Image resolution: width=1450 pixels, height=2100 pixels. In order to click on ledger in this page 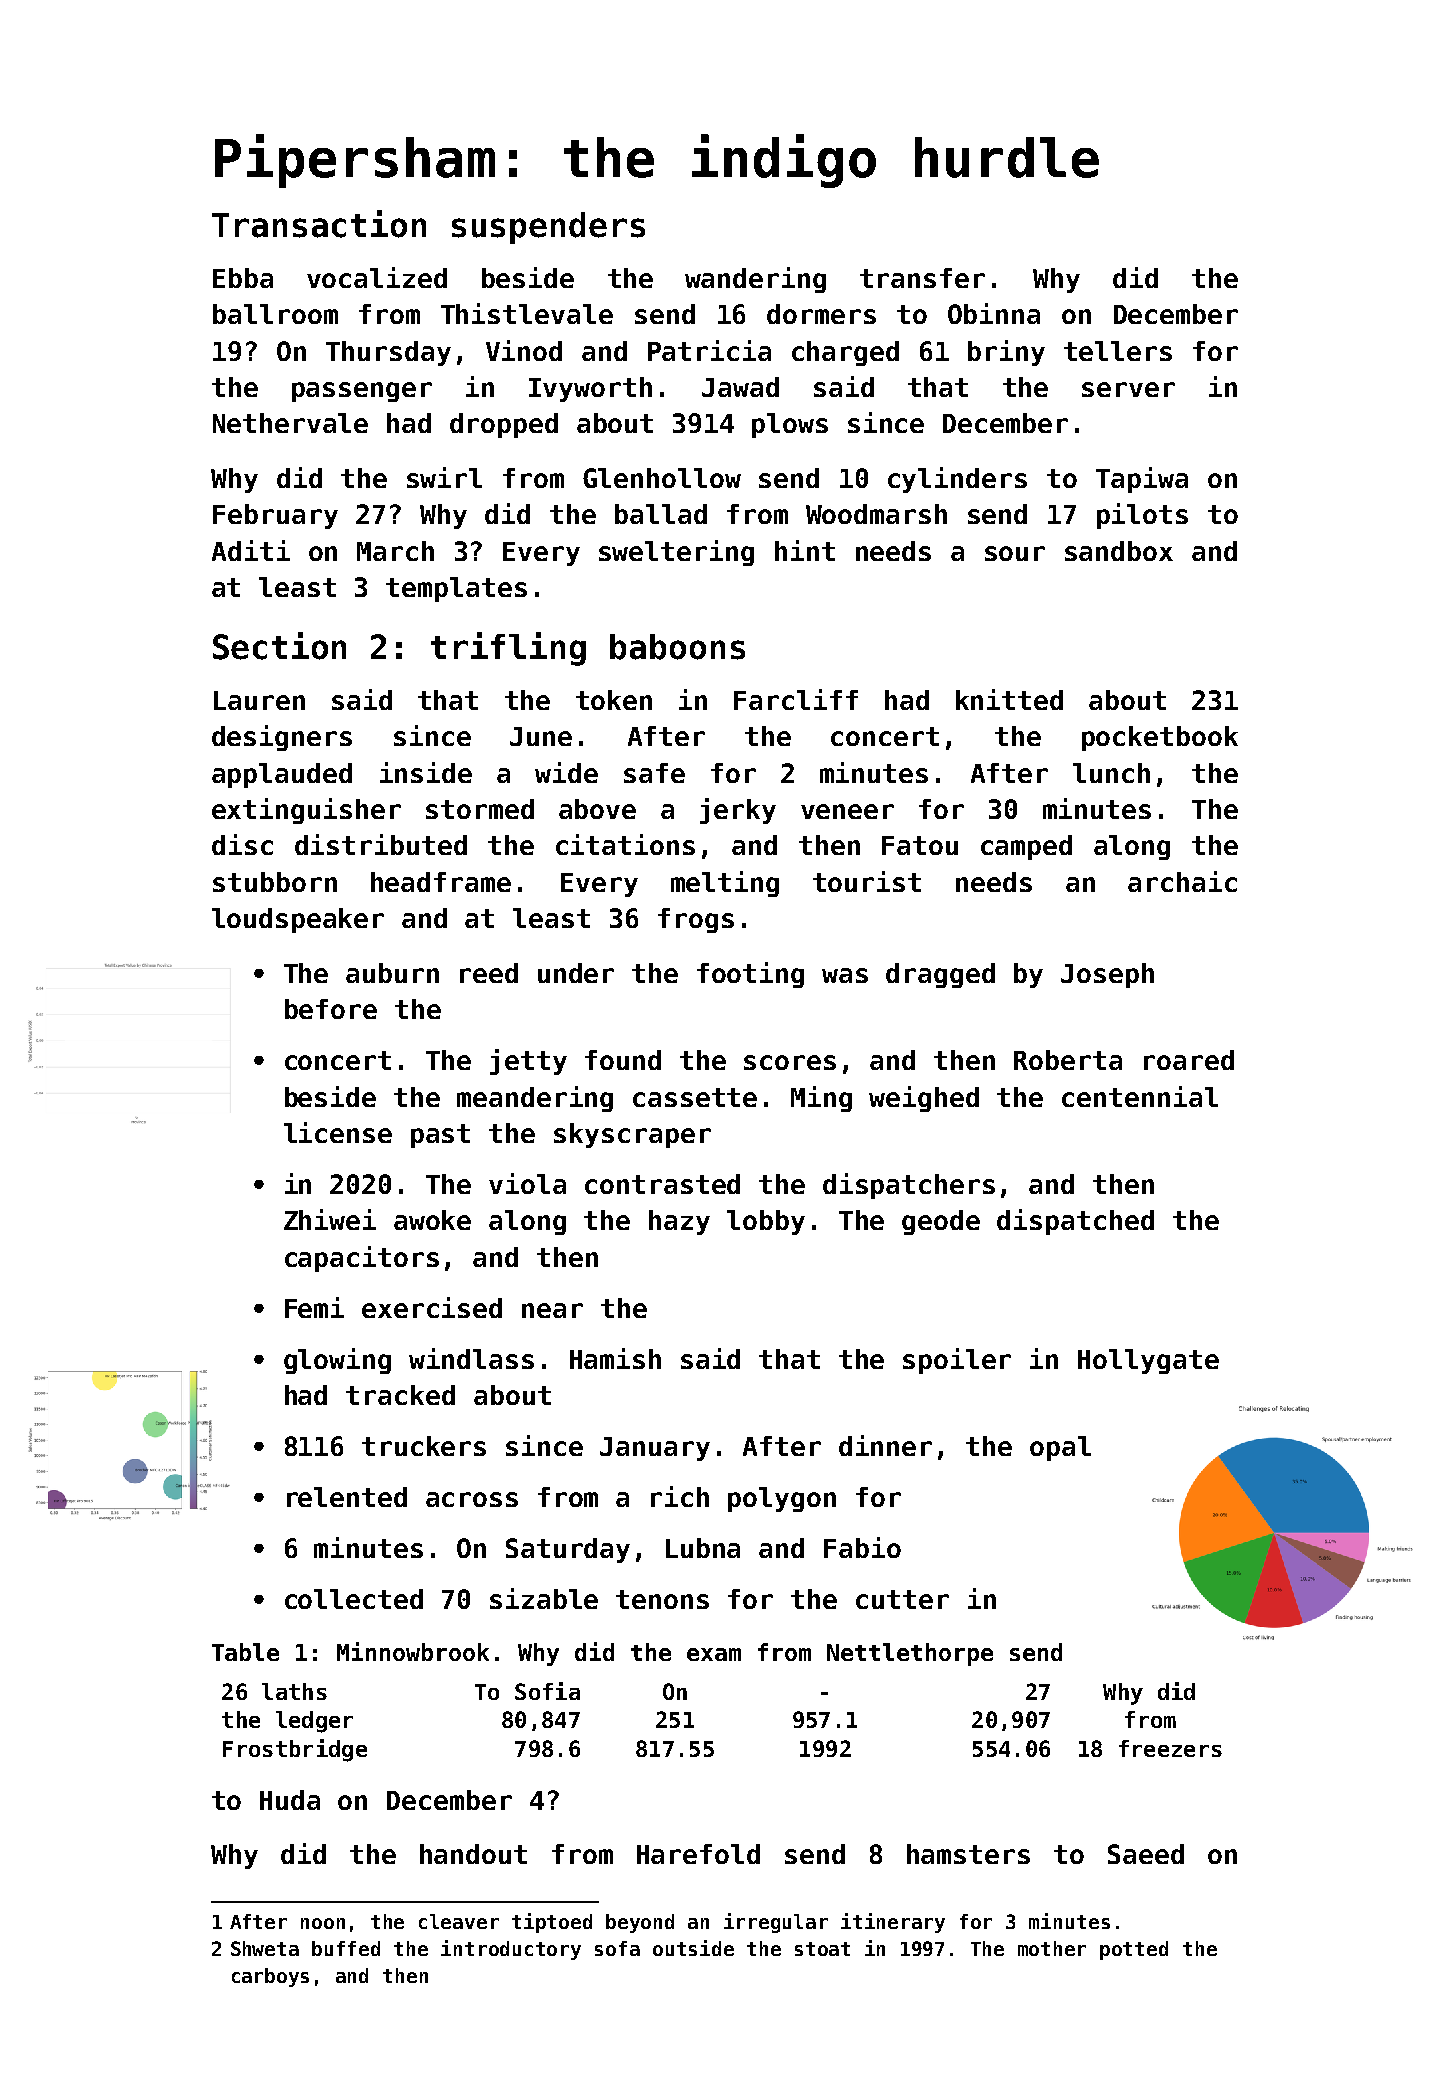, I will do `click(314, 1722)`.
